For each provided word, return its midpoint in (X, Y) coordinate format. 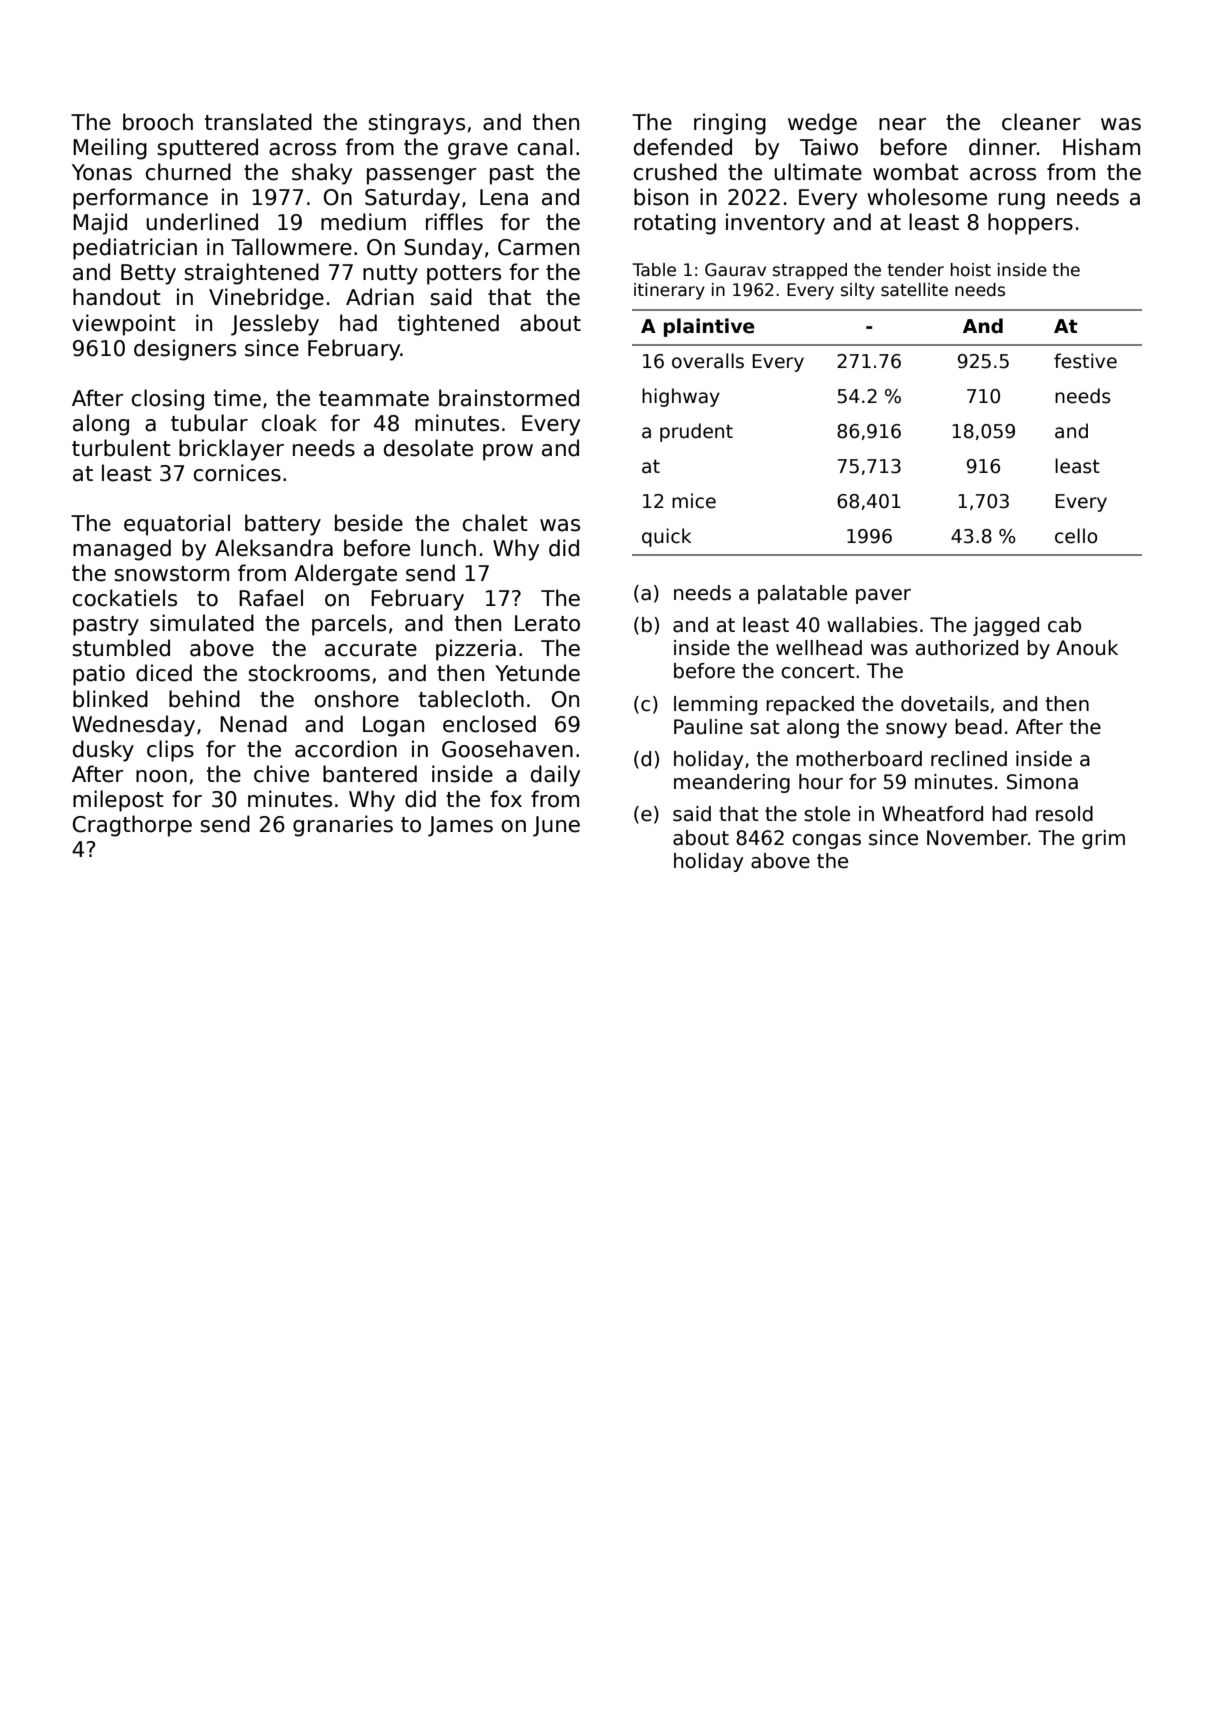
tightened (448, 325)
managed (122, 550)
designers (185, 350)
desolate (428, 448)
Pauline (708, 727)
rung (1022, 201)
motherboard (859, 759)
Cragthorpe (132, 826)
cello (1076, 536)
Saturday (412, 199)
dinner (1003, 147)
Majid (100, 224)
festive (1085, 361)
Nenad (253, 724)
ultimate (818, 172)
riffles (454, 222)
